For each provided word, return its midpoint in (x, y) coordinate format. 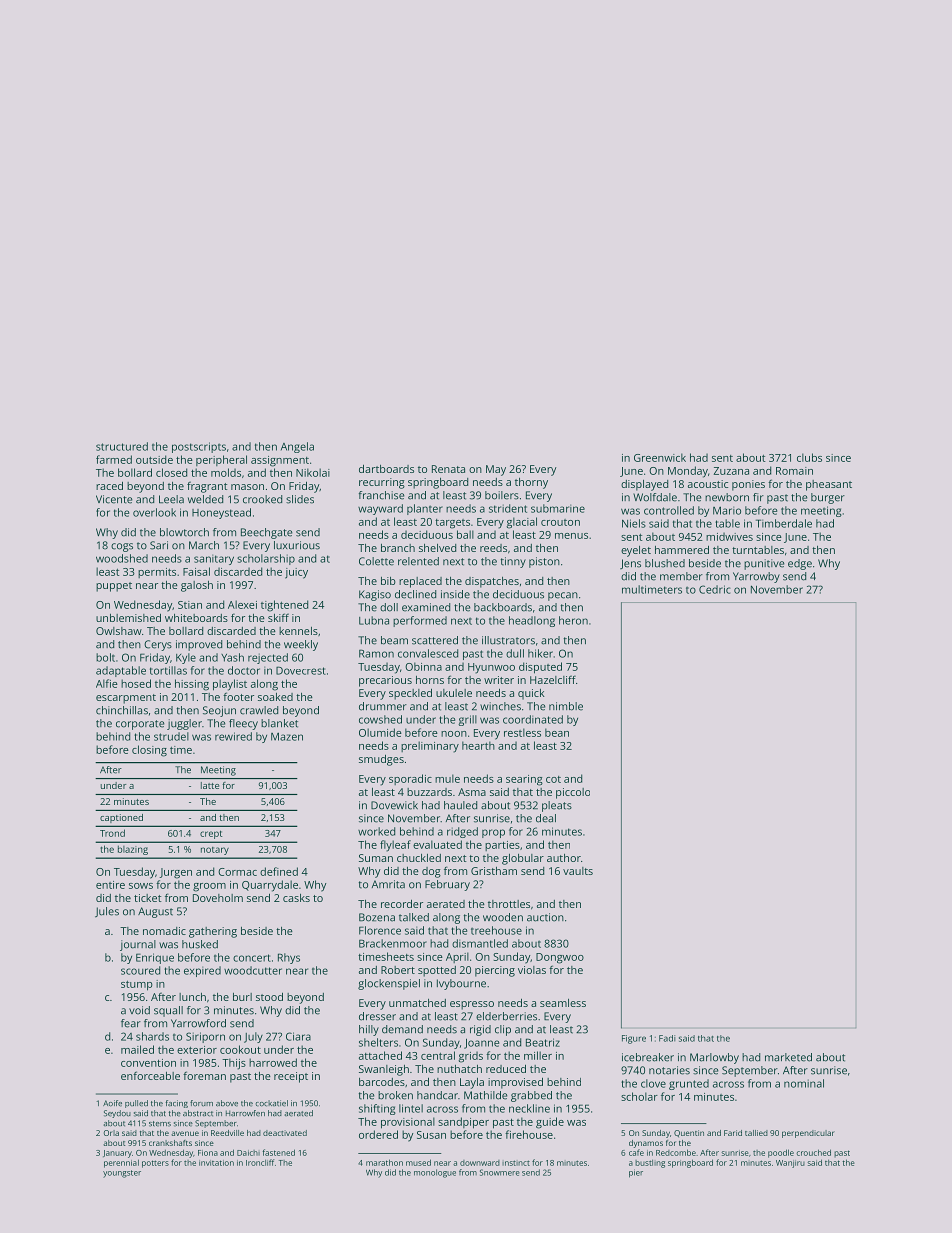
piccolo (573, 793)
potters (155, 1164)
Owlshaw (119, 631)
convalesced (428, 653)
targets (452, 524)
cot (553, 779)
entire (110, 885)
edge (800, 564)
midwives (729, 536)
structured (122, 446)
